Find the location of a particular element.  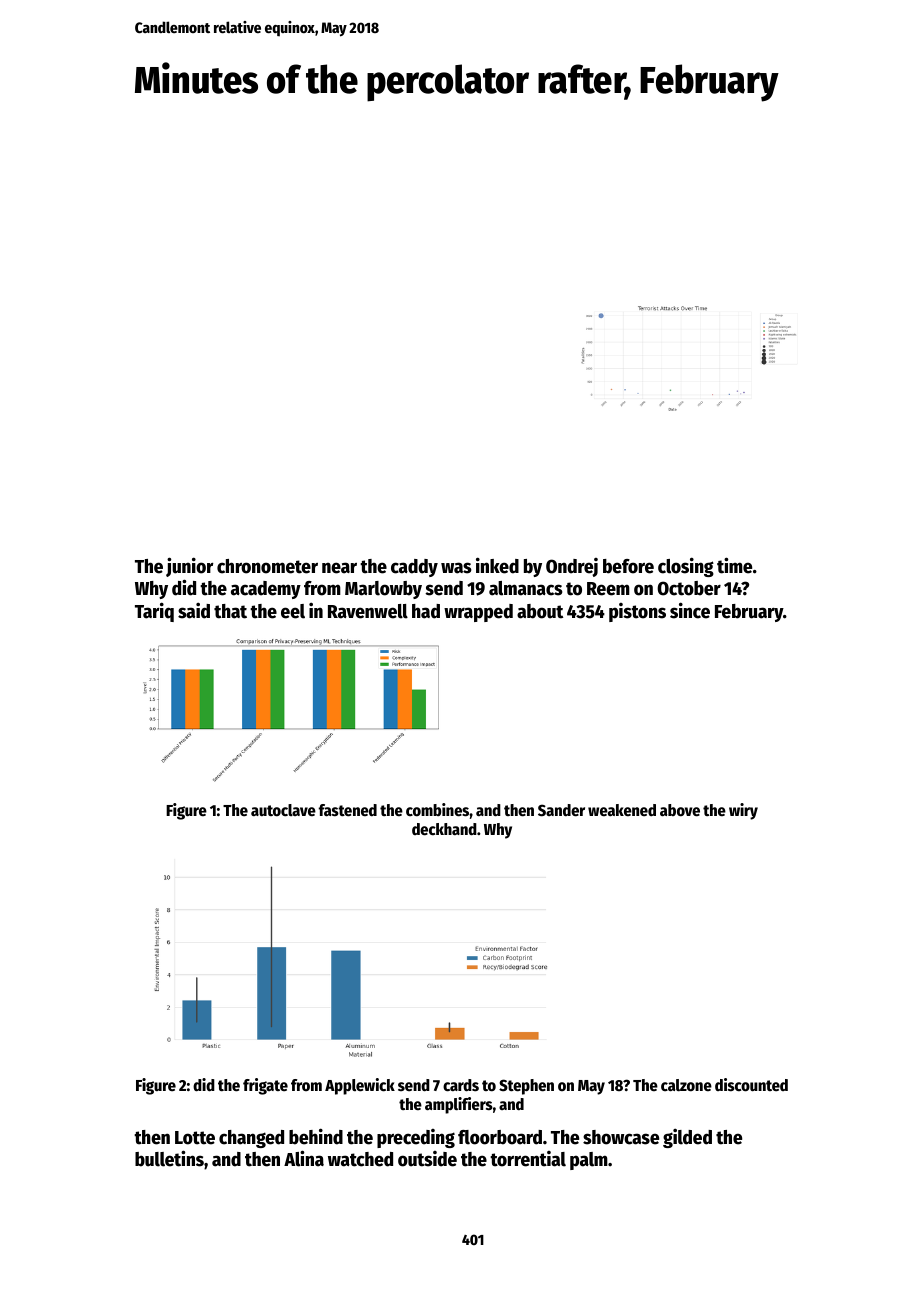

deckhand is located at coordinates (444, 829).
